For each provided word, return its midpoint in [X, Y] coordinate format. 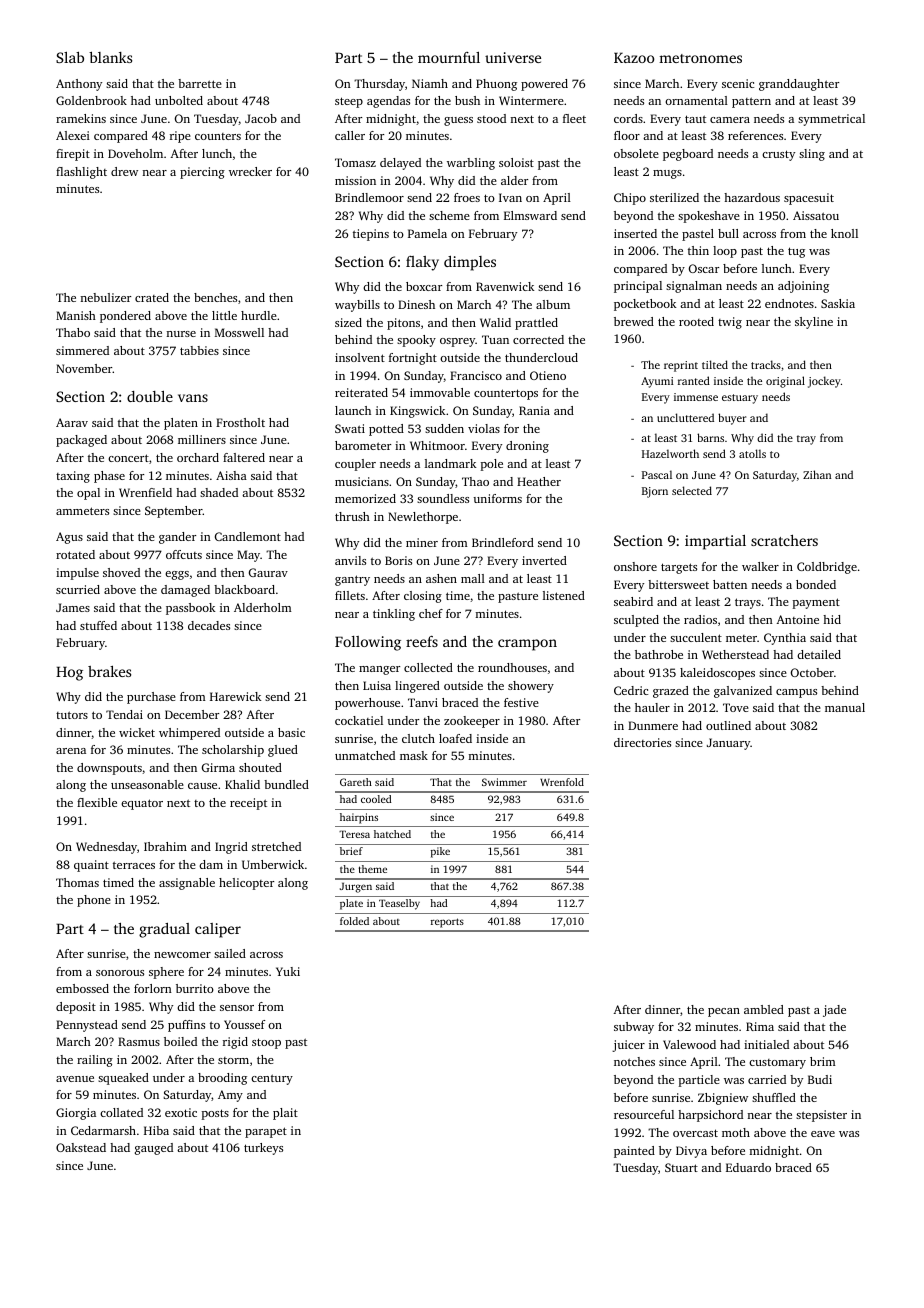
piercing [202, 173]
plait [285, 1114]
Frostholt [240, 422]
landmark [451, 463]
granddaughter [799, 85]
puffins [186, 1026]
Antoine [797, 619]
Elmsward [530, 215]
